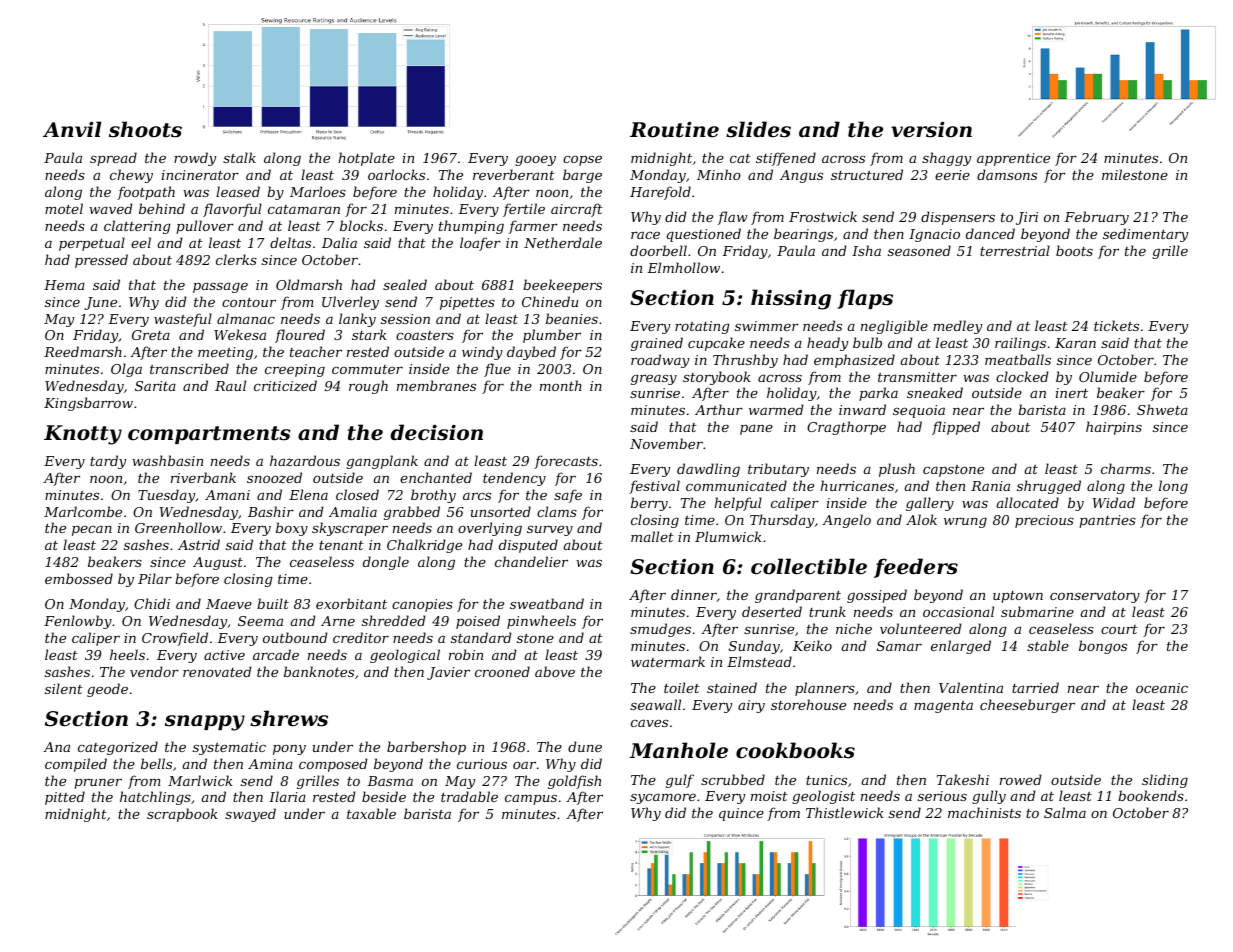 Image resolution: width=1233 pixels, height=952 pixels. What do you see at coordinates (146, 193) in the document?
I see `footpath` at bounding box center [146, 193].
